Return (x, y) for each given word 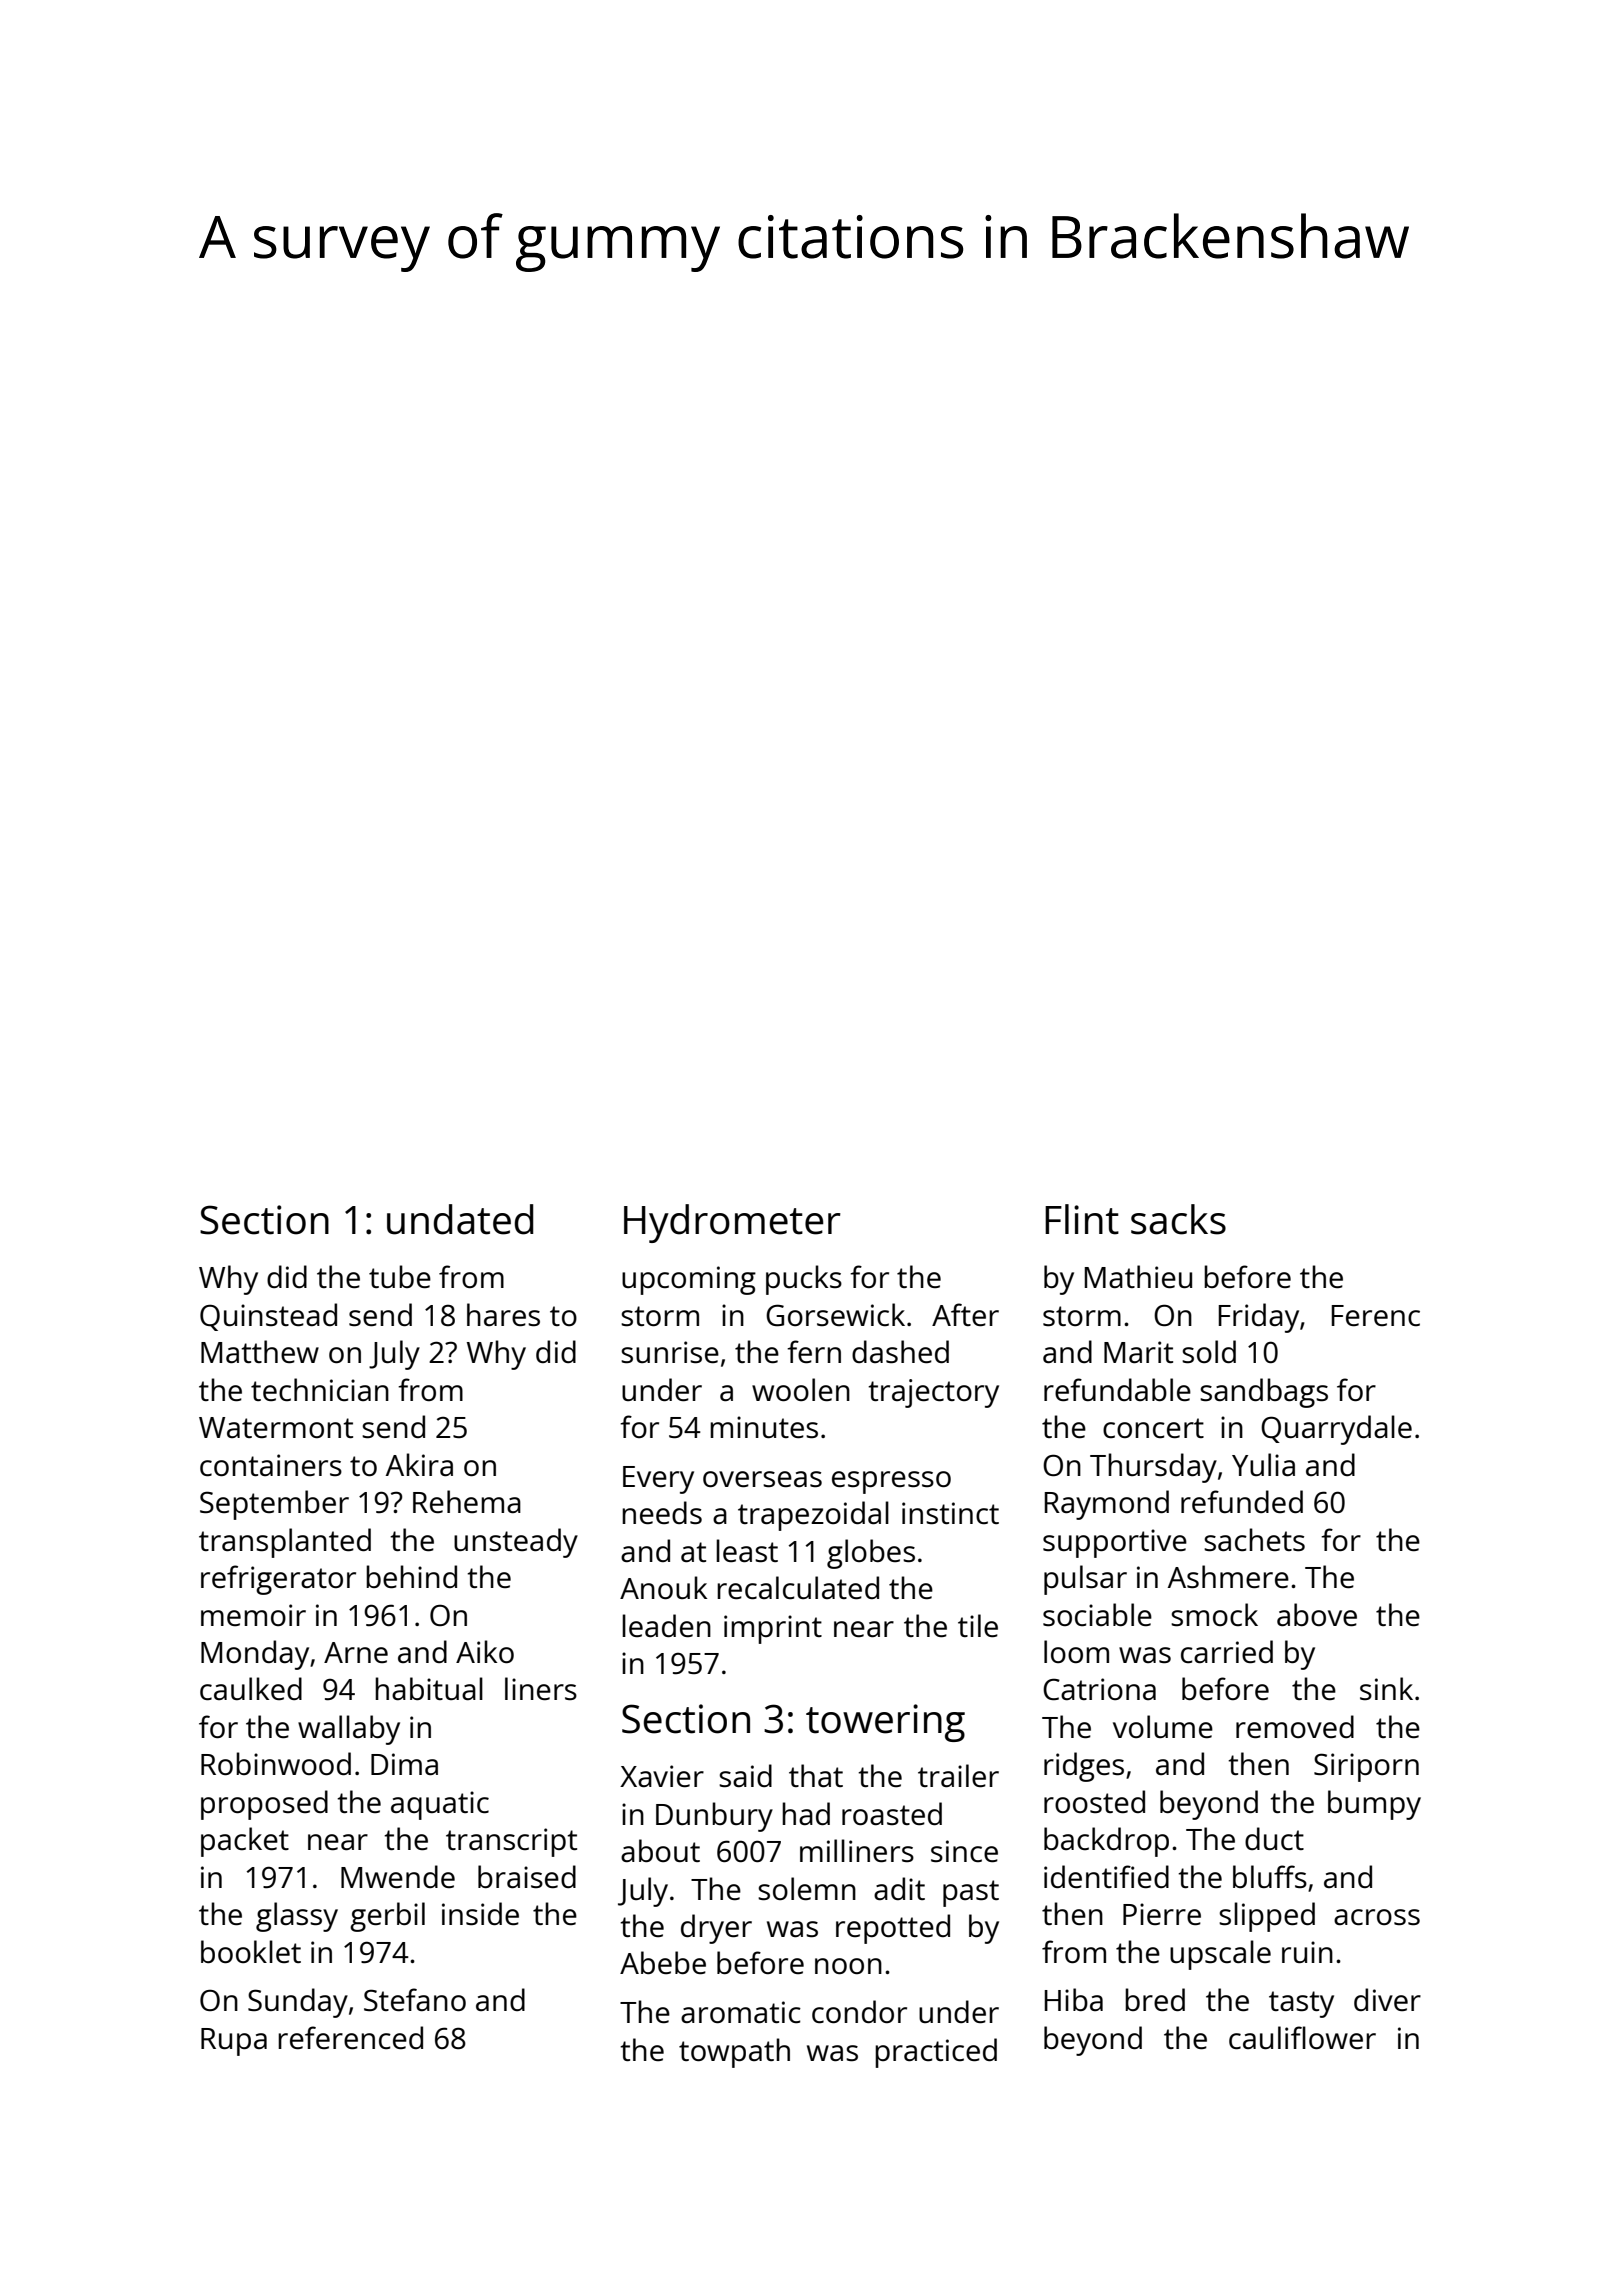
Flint (1082, 1219)
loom (1076, 1651)
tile (978, 1626)
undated (460, 1219)
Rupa (234, 2042)
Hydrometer (732, 1223)
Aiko (485, 1651)
